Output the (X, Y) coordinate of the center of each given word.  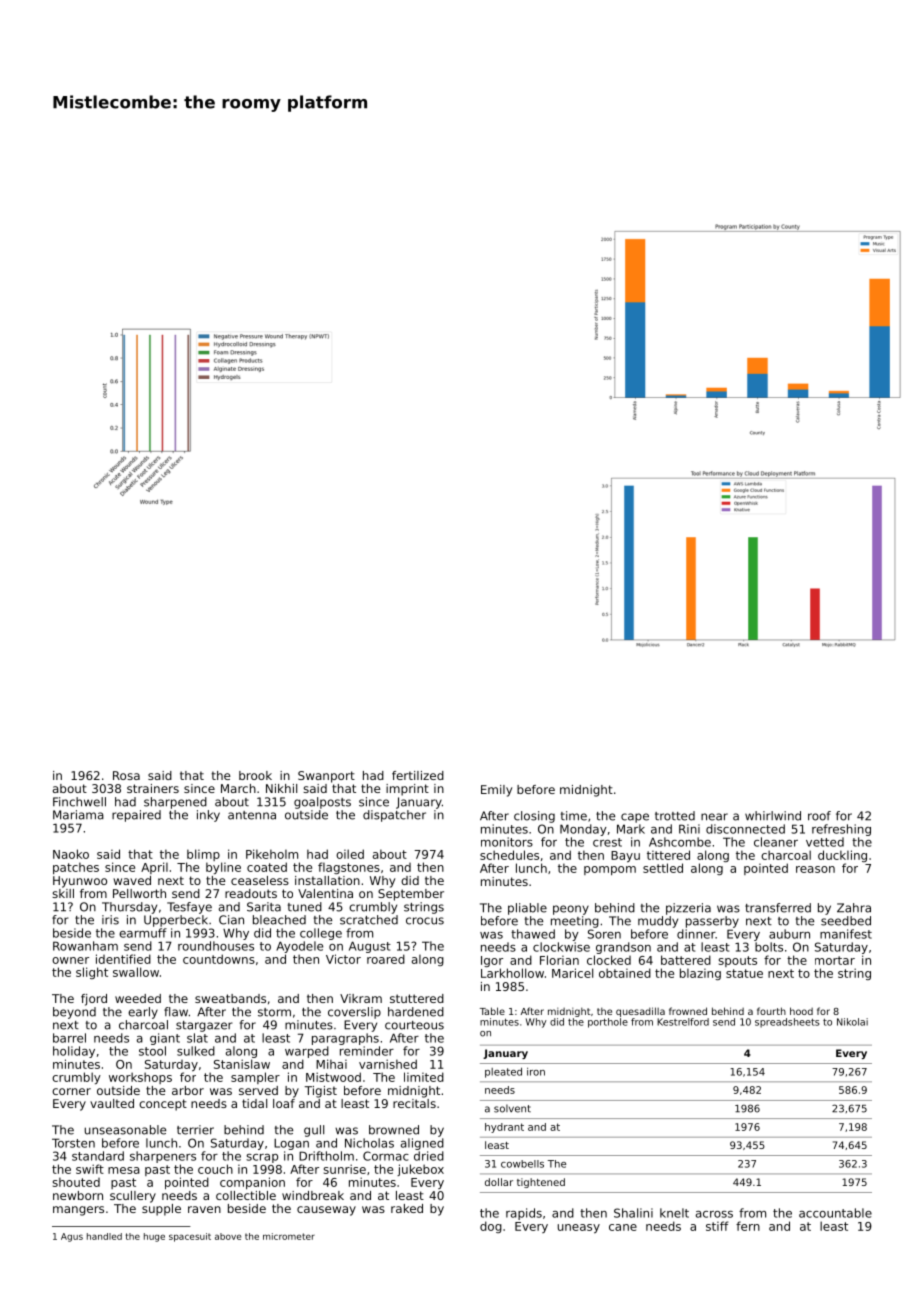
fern (748, 1226)
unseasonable (125, 1130)
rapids (524, 1214)
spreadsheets (787, 1023)
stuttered (417, 998)
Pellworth (139, 893)
